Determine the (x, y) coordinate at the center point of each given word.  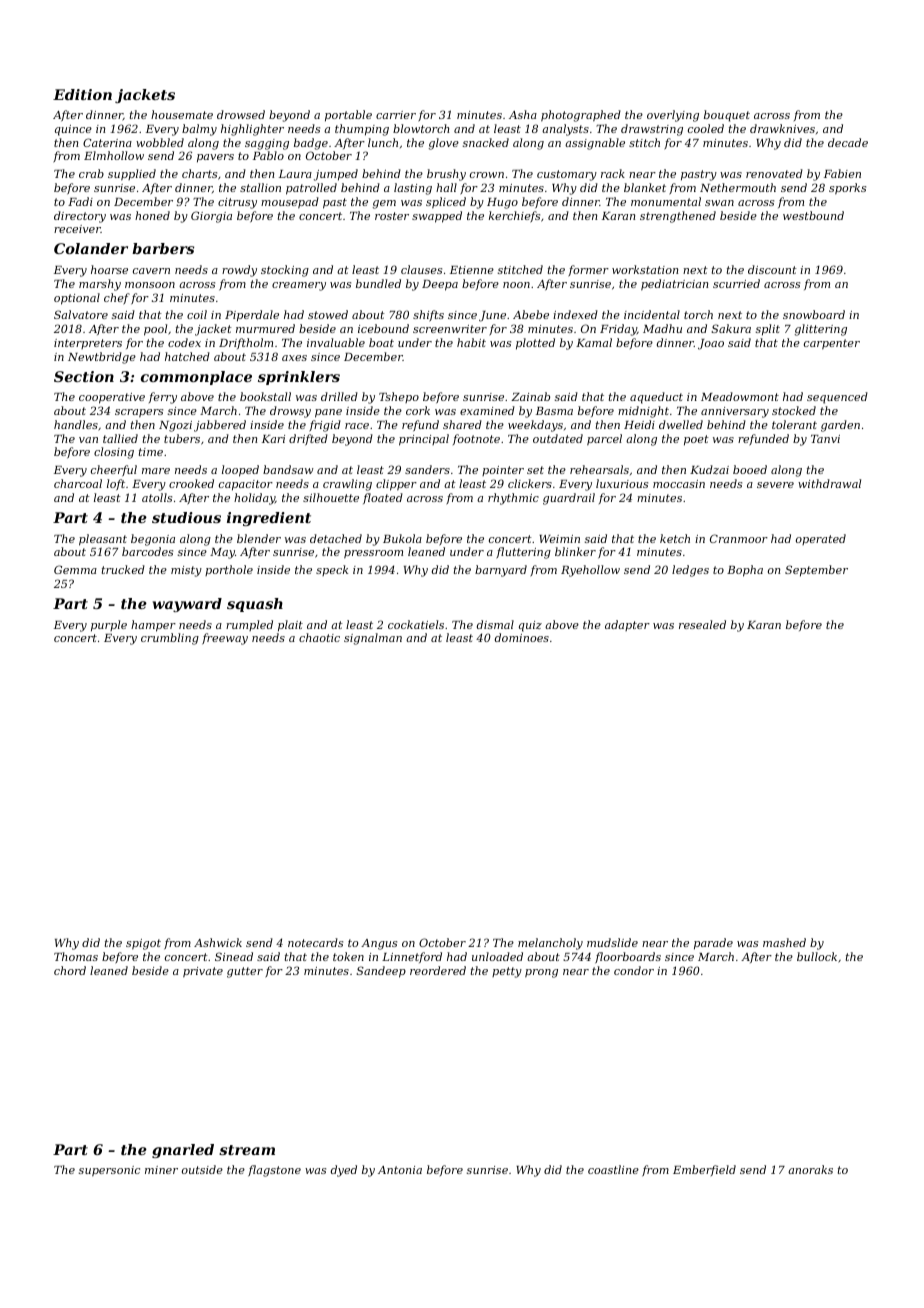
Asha (523, 114)
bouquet (727, 116)
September (816, 571)
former (588, 271)
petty (507, 972)
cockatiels (416, 624)
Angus (379, 944)
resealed (702, 624)
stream (247, 1150)
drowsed (241, 114)
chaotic (319, 637)
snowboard (814, 314)
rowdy (239, 271)
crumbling (170, 639)
